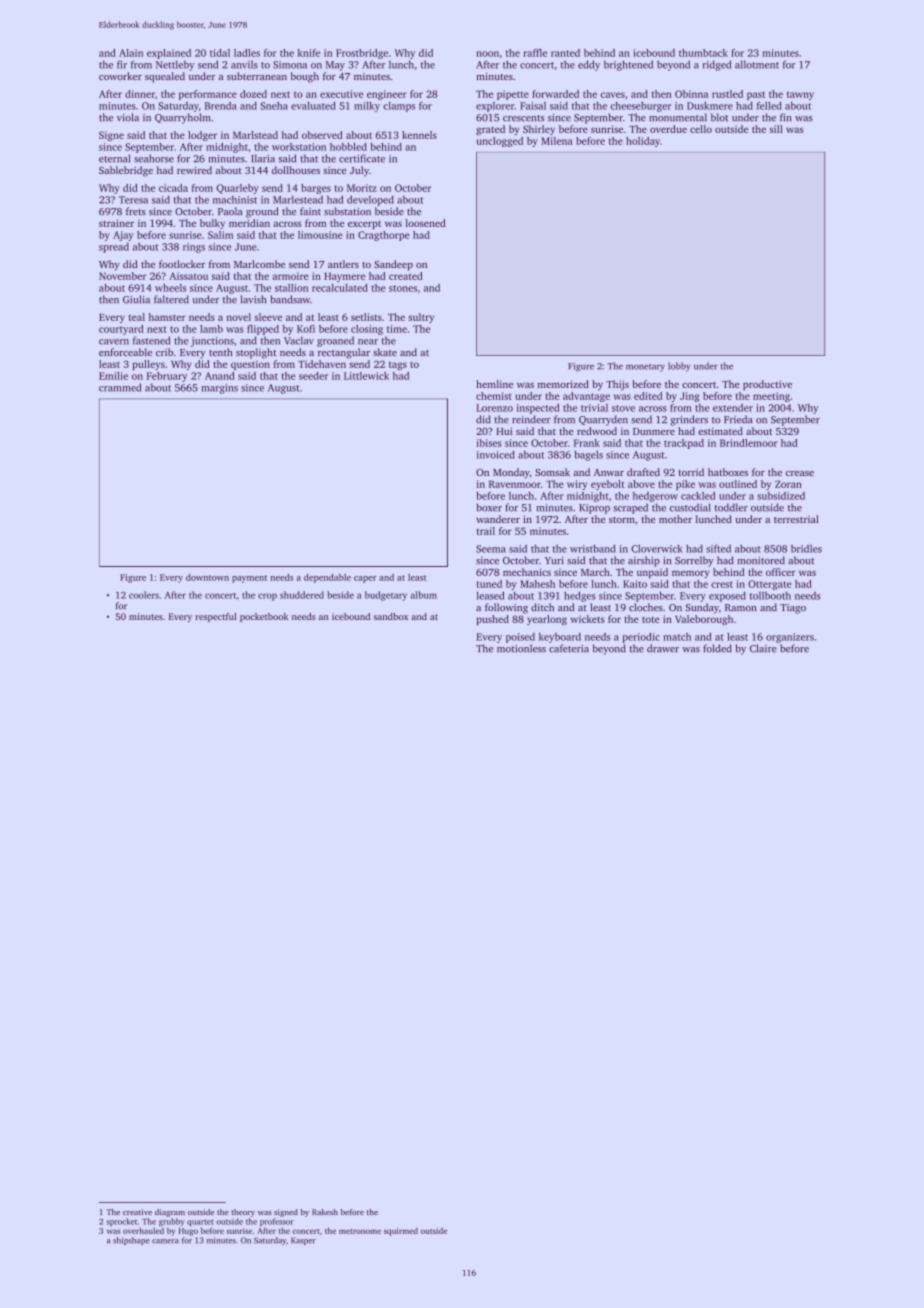  Describe the element at coordinates (303, 1241) in the screenshot. I see `Kasper` at that location.
